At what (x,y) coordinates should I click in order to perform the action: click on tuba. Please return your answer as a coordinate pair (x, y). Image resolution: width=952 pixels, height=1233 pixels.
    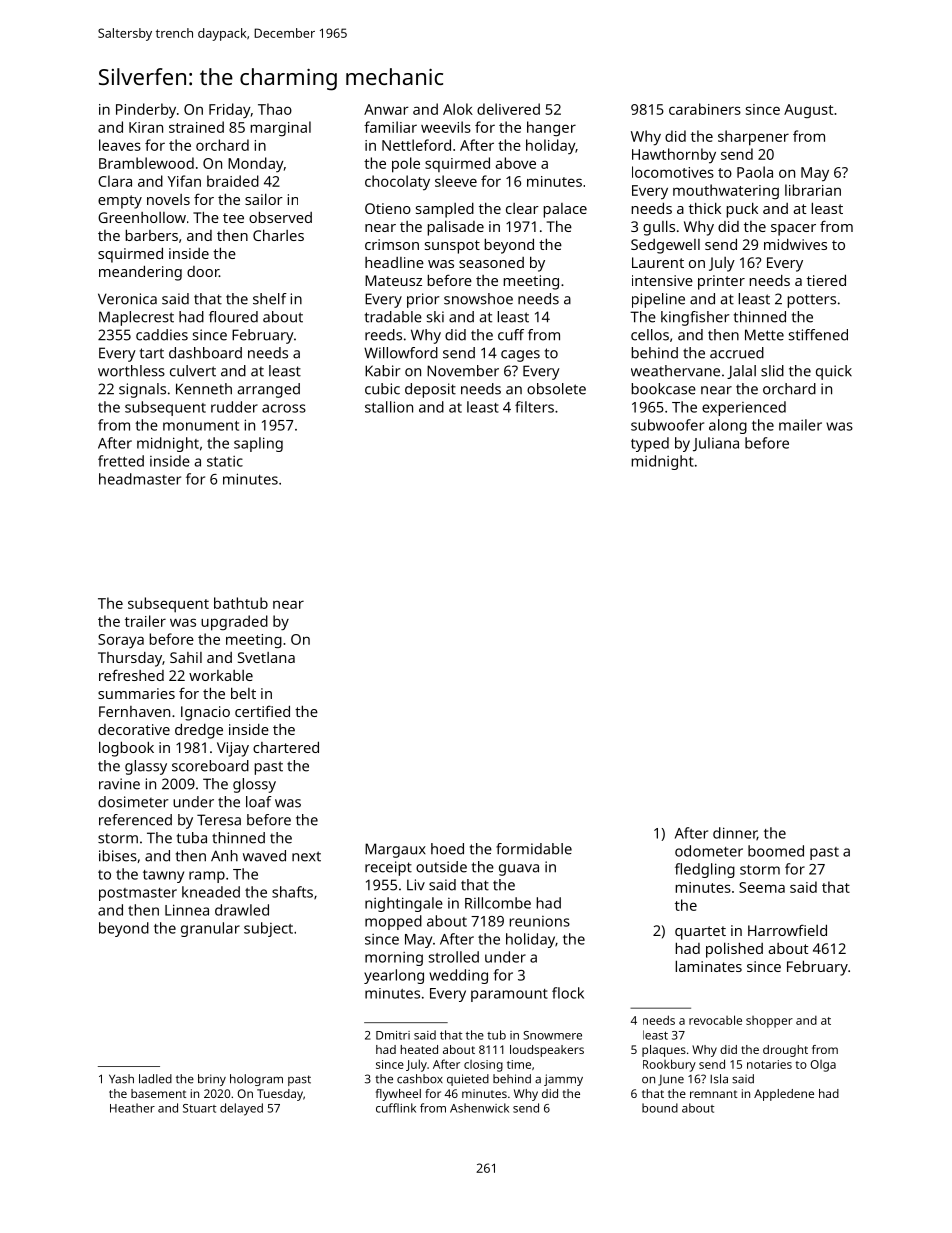
    Looking at the image, I should click on (192, 838).
